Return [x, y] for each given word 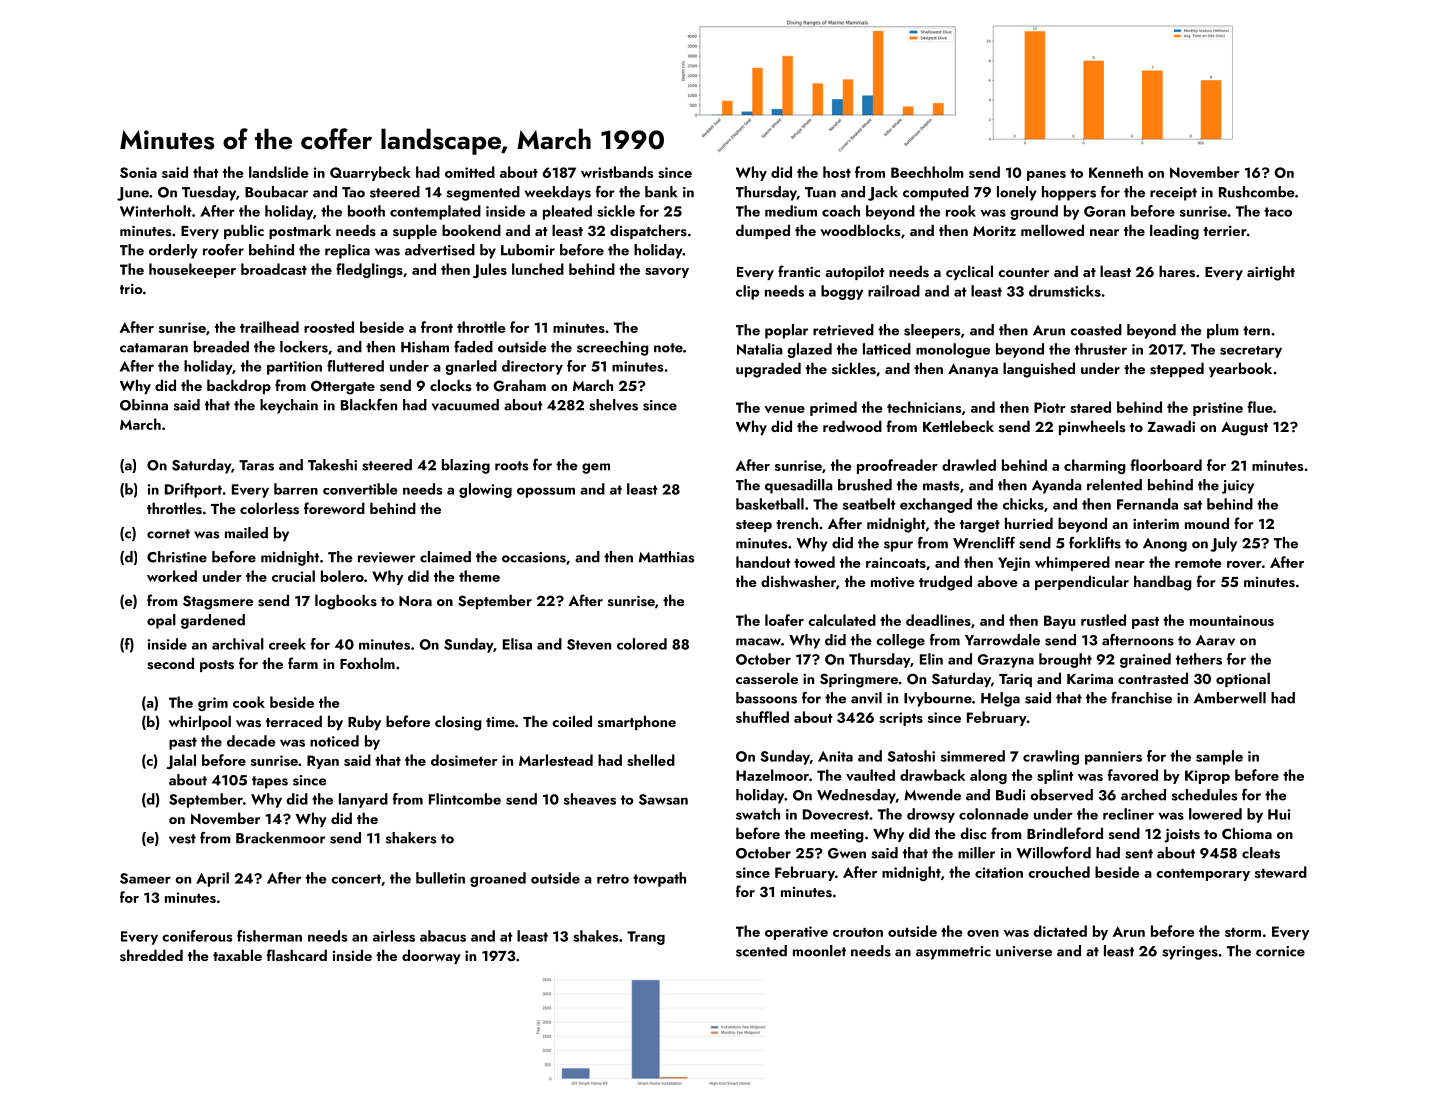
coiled [572, 721]
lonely [1017, 193]
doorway [431, 956]
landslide [279, 172]
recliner [1128, 814]
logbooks [346, 602]
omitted [470, 172]
